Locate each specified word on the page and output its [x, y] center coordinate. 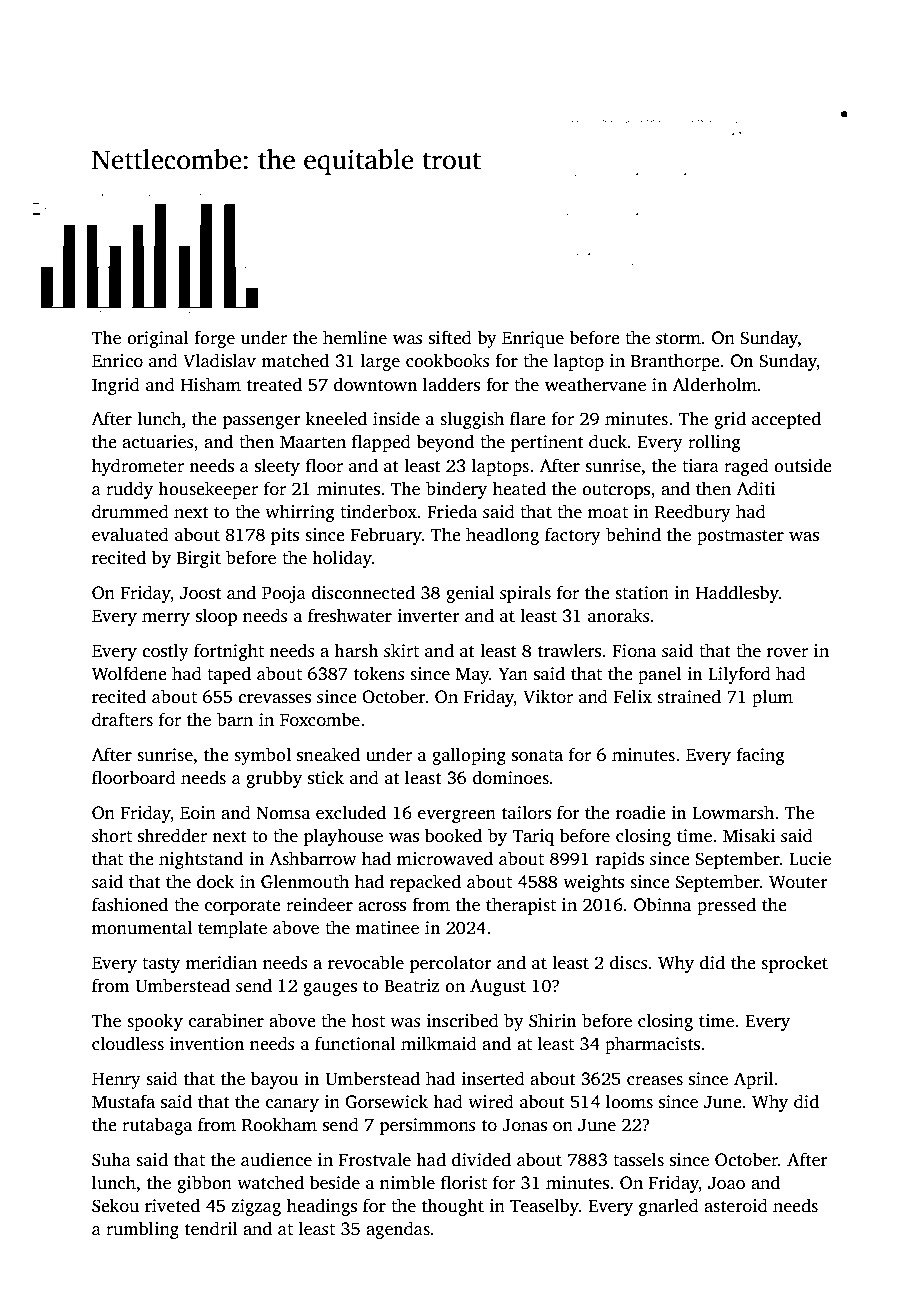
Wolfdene [129, 673]
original [158, 339]
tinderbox [378, 511]
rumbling [142, 1230]
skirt [401, 650]
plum [772, 698]
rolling [714, 443]
